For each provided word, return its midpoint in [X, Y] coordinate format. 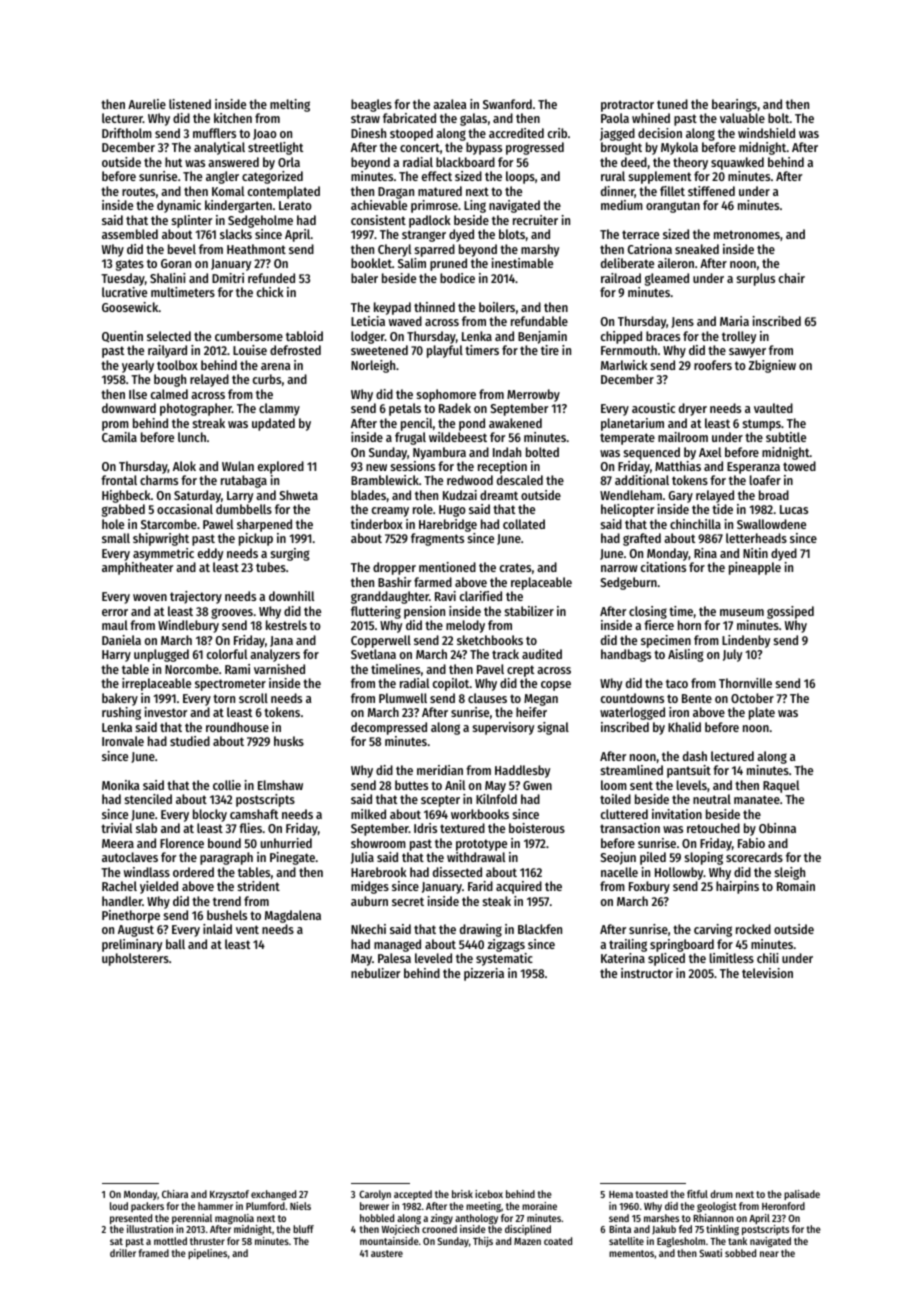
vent [247, 929]
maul [115, 625]
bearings [734, 105]
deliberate [627, 263]
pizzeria [484, 974]
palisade [802, 1195]
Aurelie [147, 104]
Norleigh [373, 366]
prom [115, 426]
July [732, 655]
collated [524, 524]
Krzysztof [229, 1195]
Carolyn [375, 1195]
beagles [371, 105]
